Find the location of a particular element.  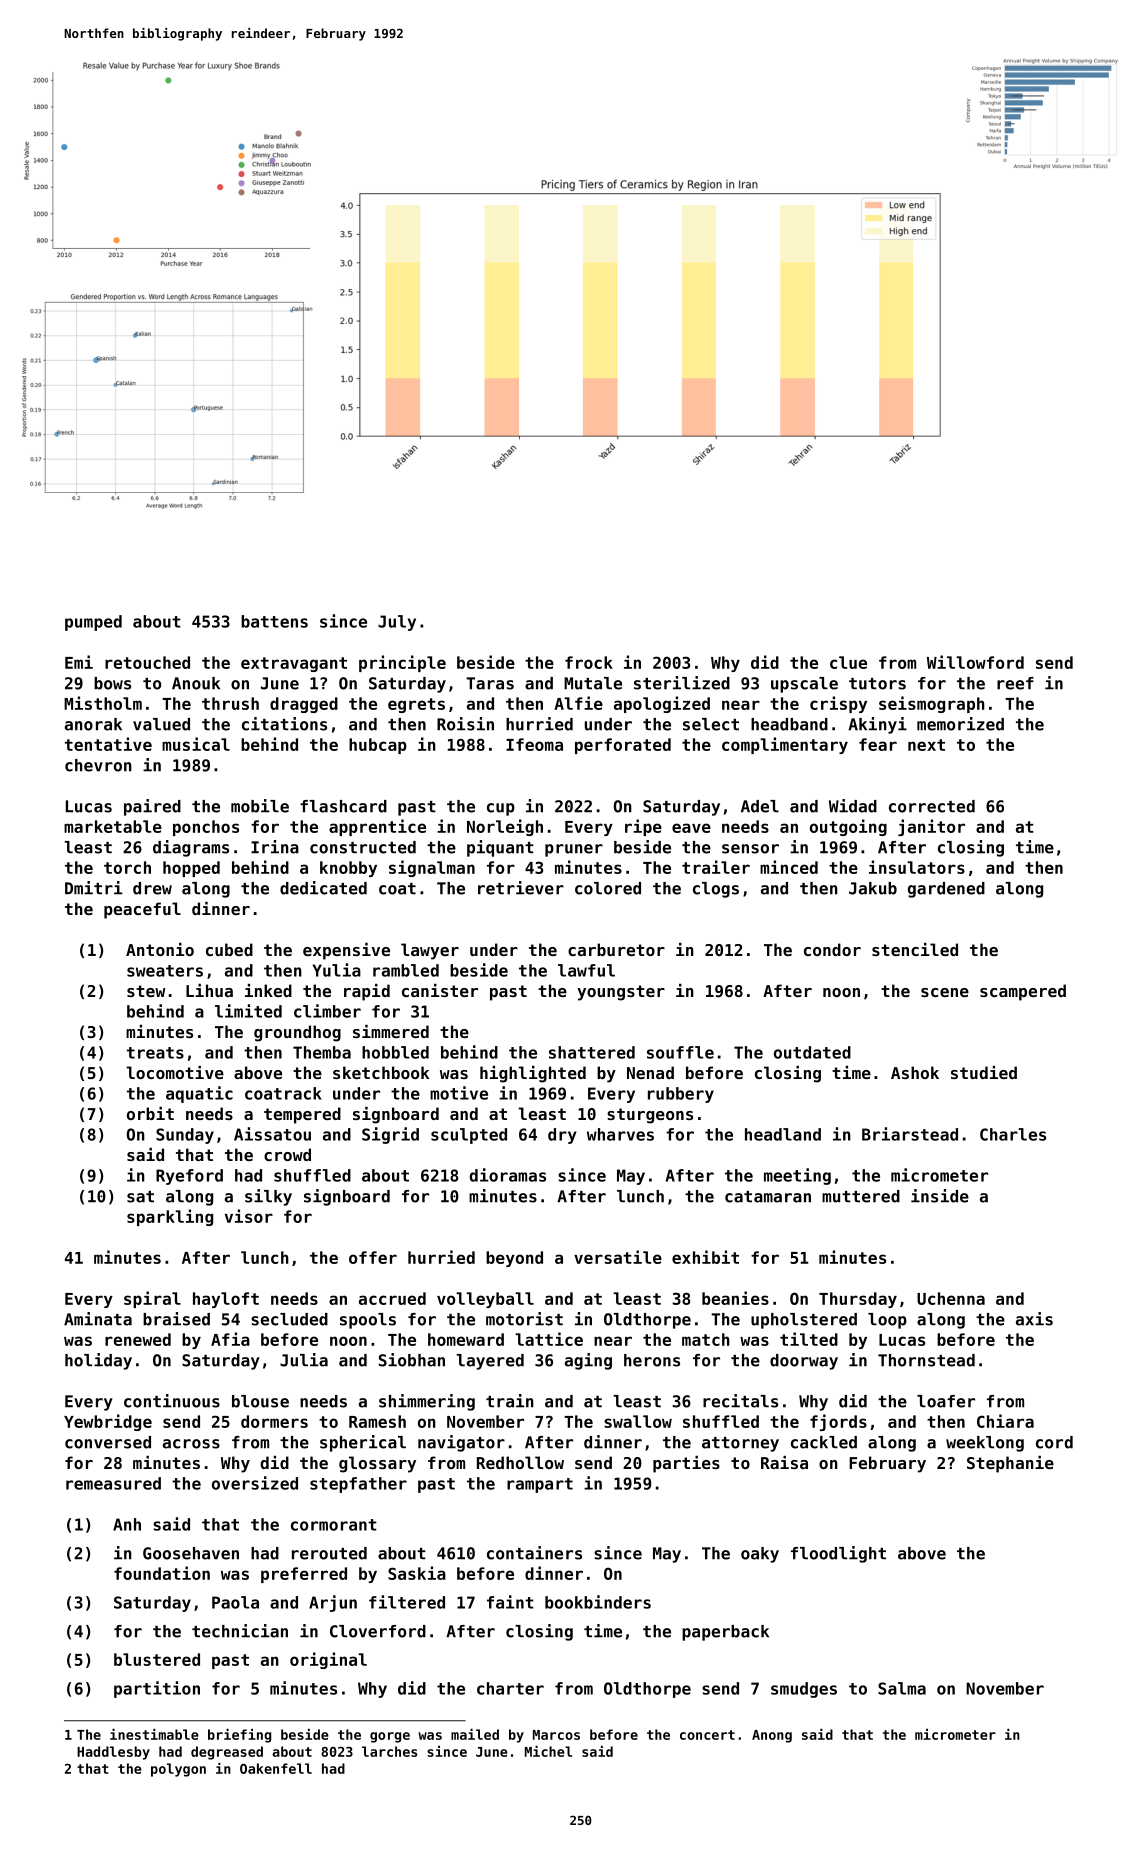

treats is located at coordinates (155, 1053).
